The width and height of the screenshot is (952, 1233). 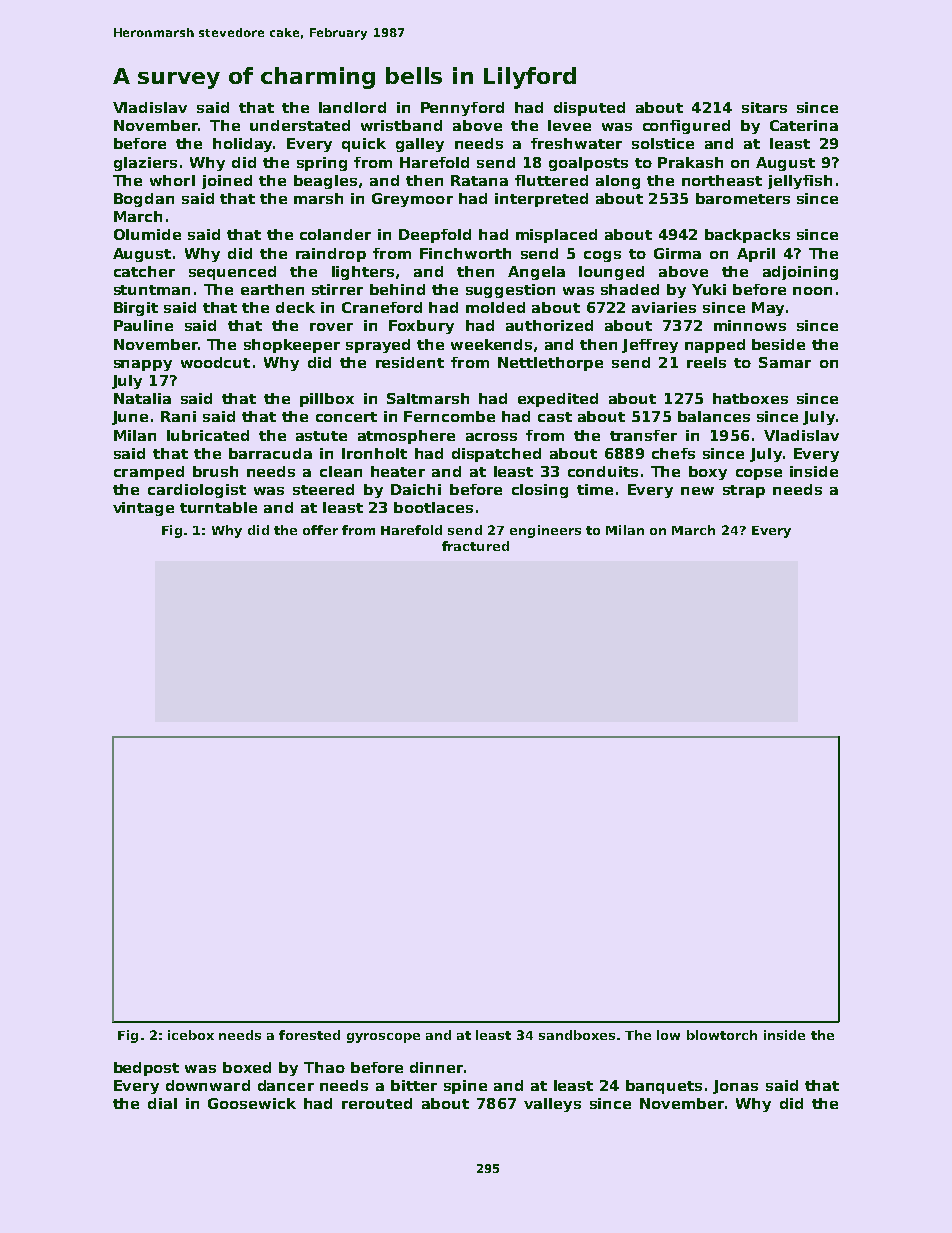 What do you see at coordinates (747, 236) in the screenshot?
I see `backpacks` at bounding box center [747, 236].
